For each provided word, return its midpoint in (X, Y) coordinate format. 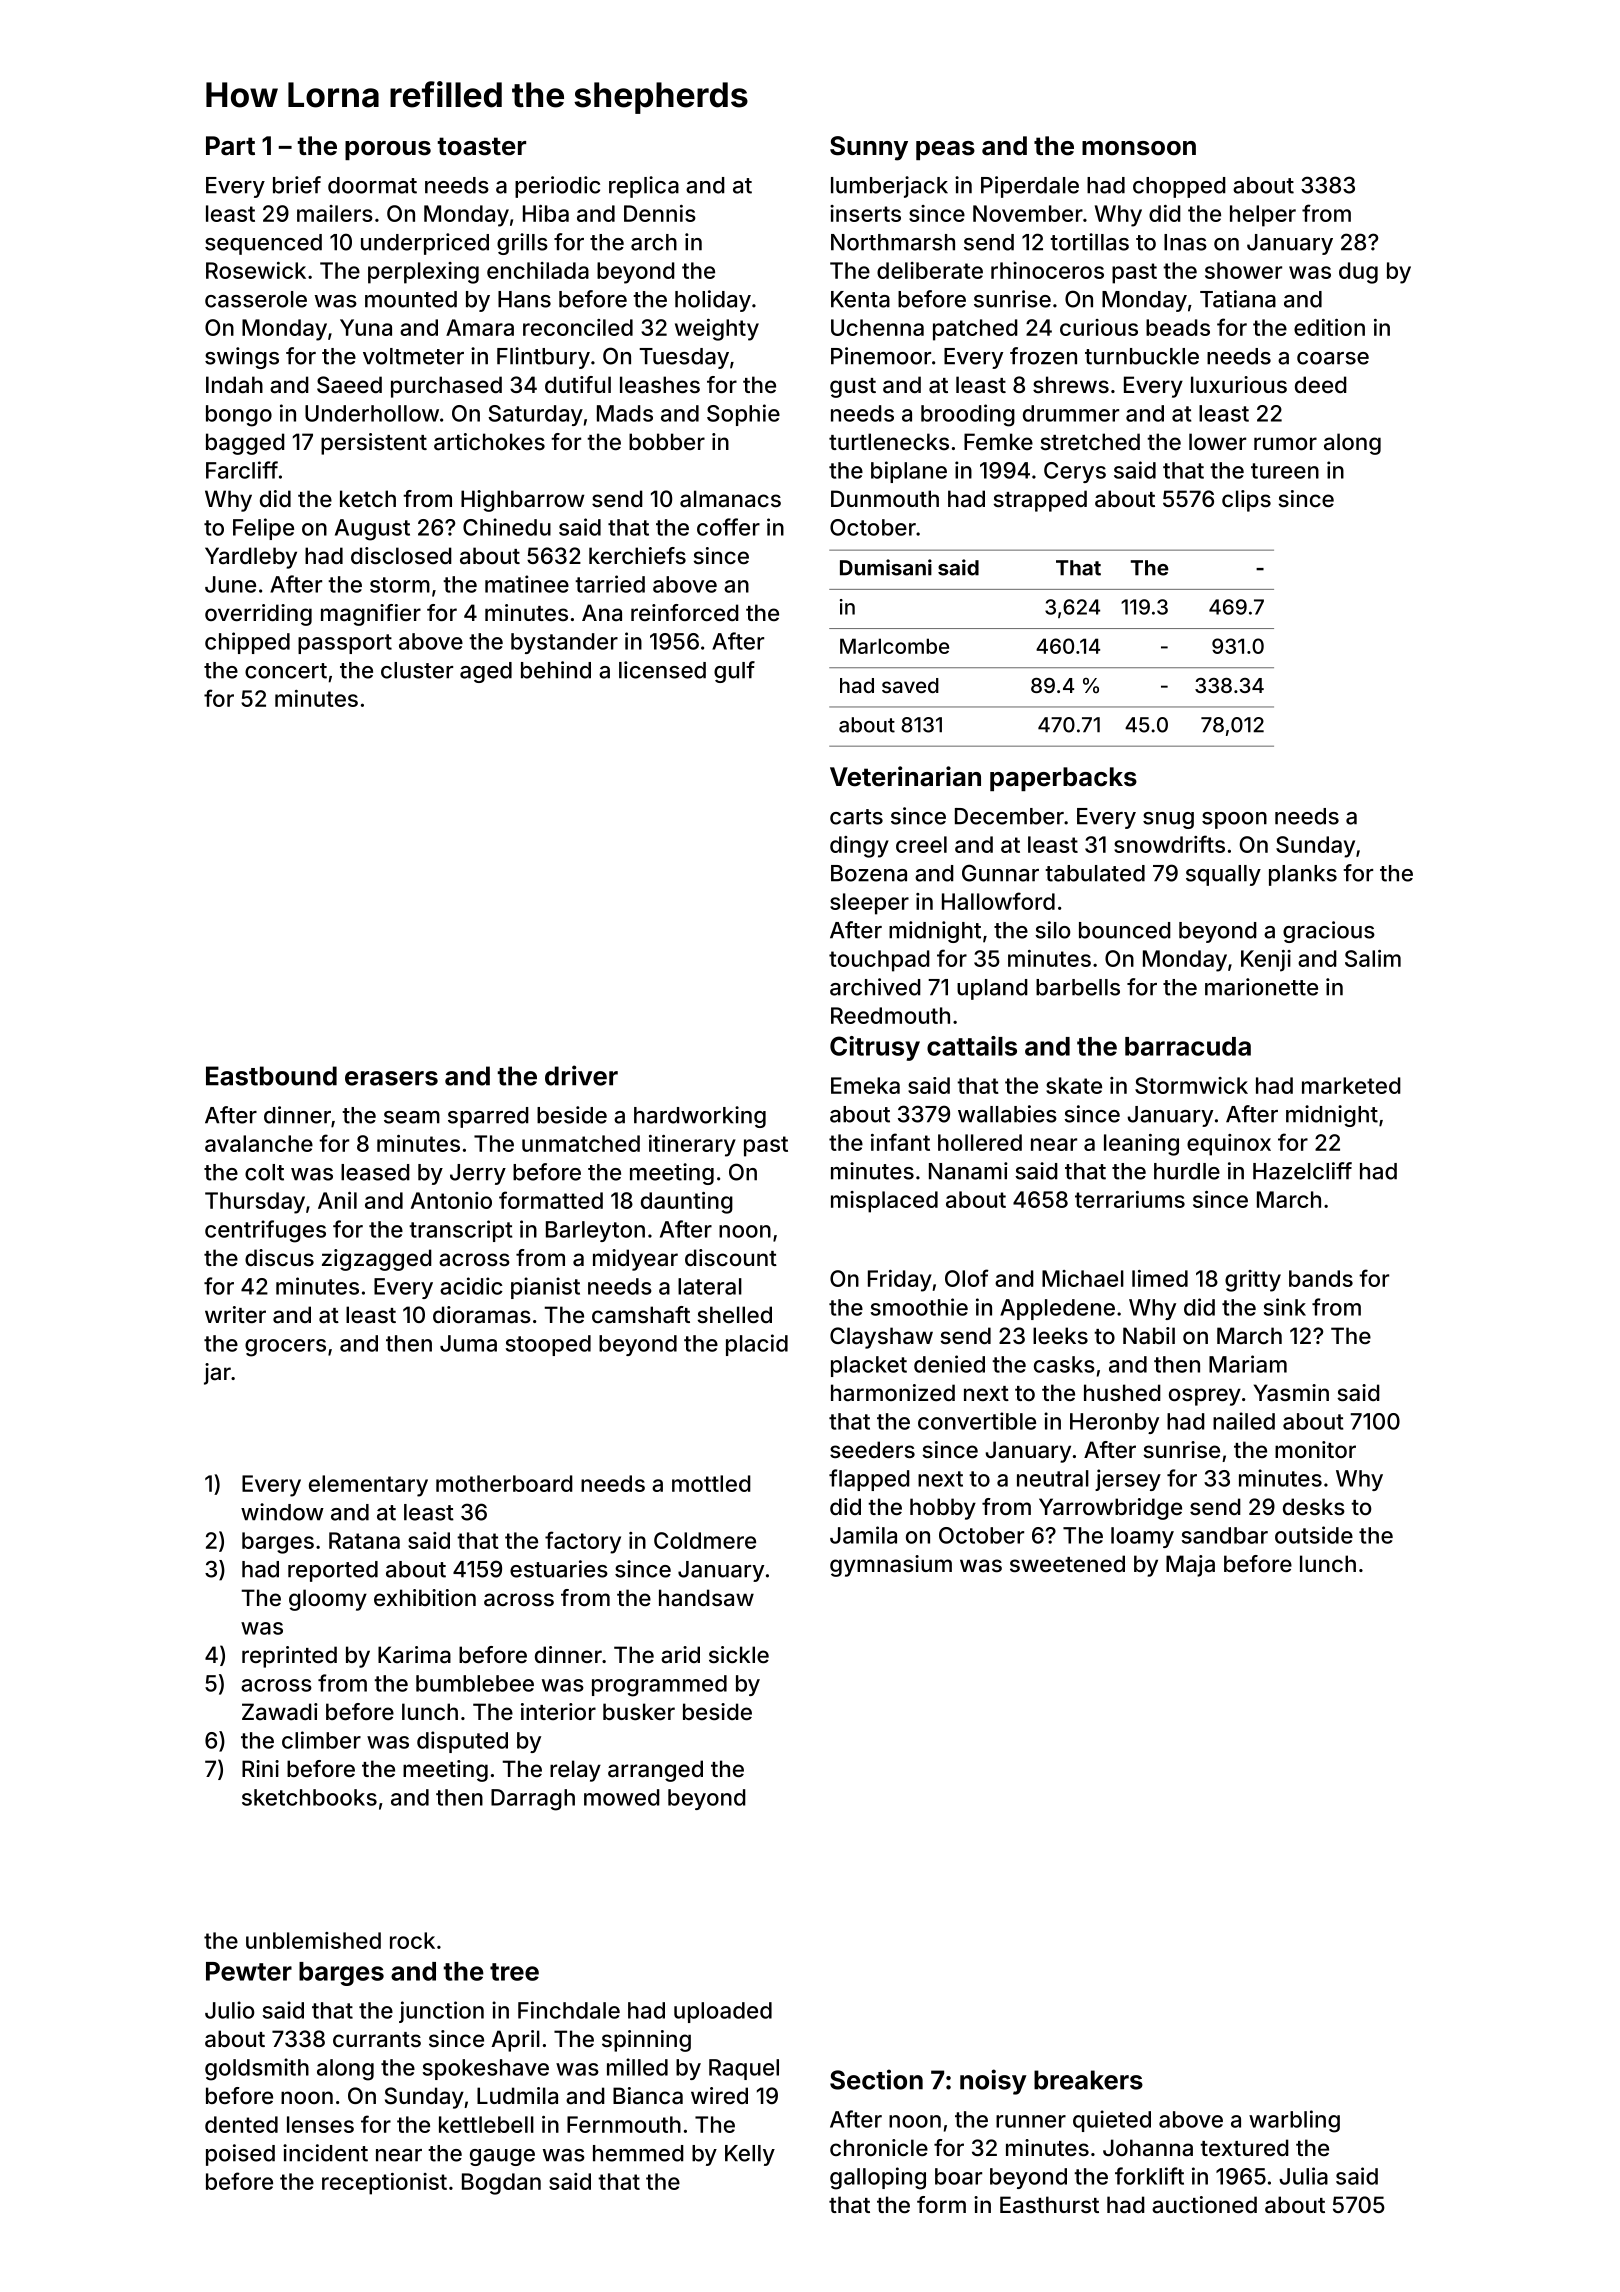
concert (286, 671)
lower (1217, 441)
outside (1314, 1535)
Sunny (869, 148)
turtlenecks (889, 441)
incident (325, 2153)
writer (235, 1314)
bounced (1125, 930)
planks (1303, 875)
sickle (739, 1654)
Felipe (263, 529)
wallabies (1007, 1114)
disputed (462, 1742)
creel (921, 844)
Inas (1185, 242)
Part (230, 146)
